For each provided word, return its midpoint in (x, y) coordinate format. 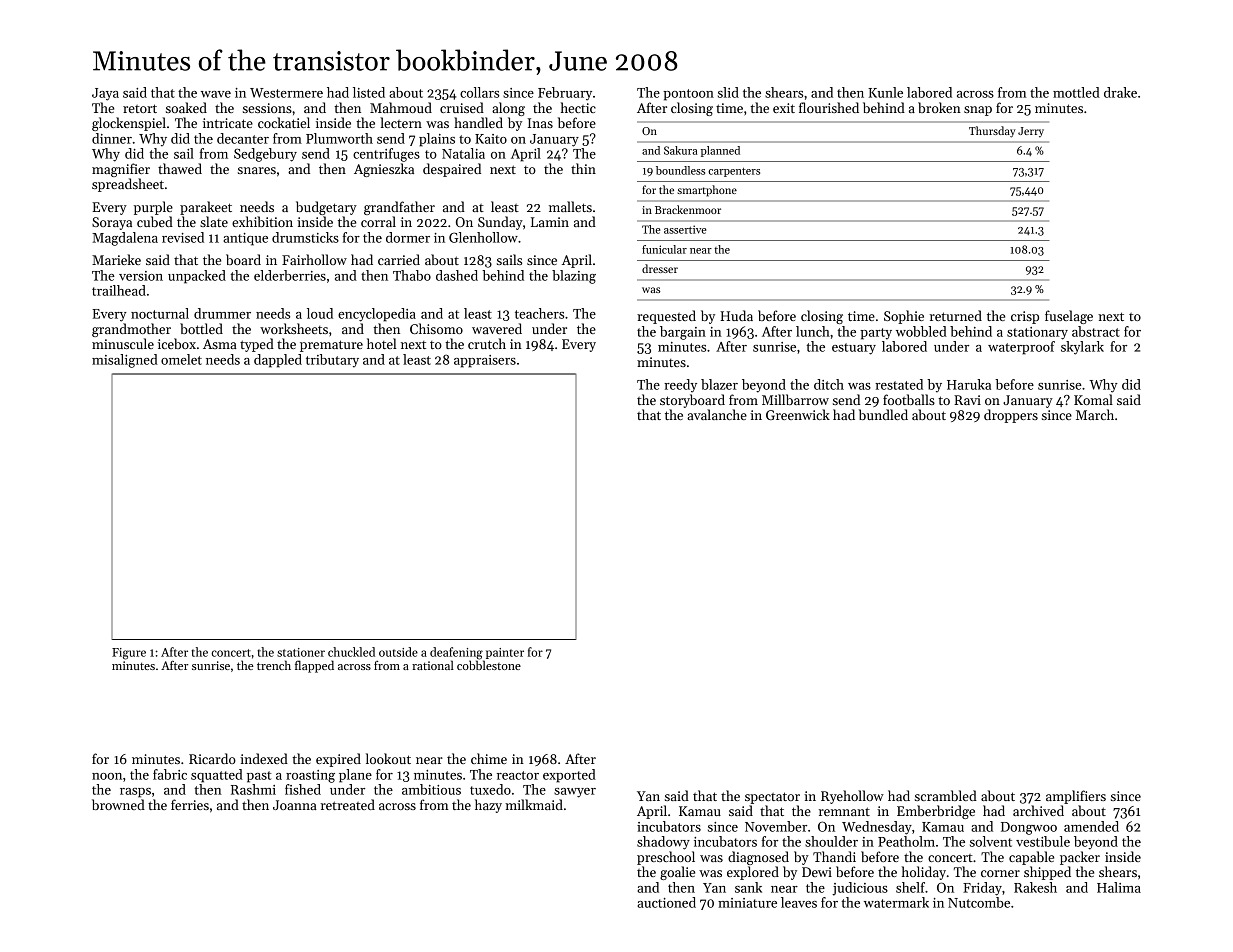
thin (583, 168)
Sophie (904, 317)
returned (956, 315)
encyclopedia (377, 315)
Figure (129, 654)
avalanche (717, 414)
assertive (685, 229)
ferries (190, 804)
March (1095, 414)
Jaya (105, 94)
